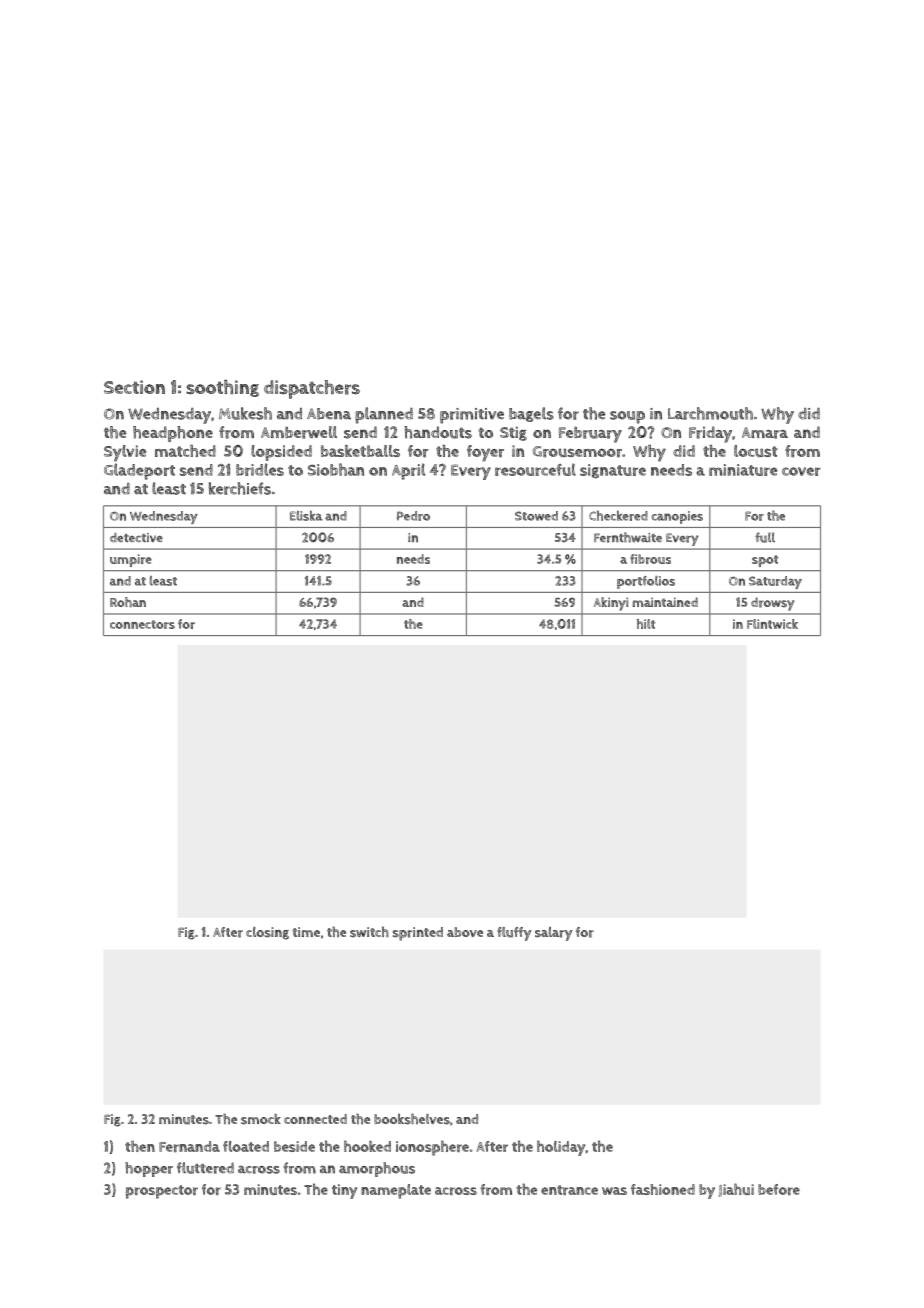  I want to click on smock, so click(261, 1119).
